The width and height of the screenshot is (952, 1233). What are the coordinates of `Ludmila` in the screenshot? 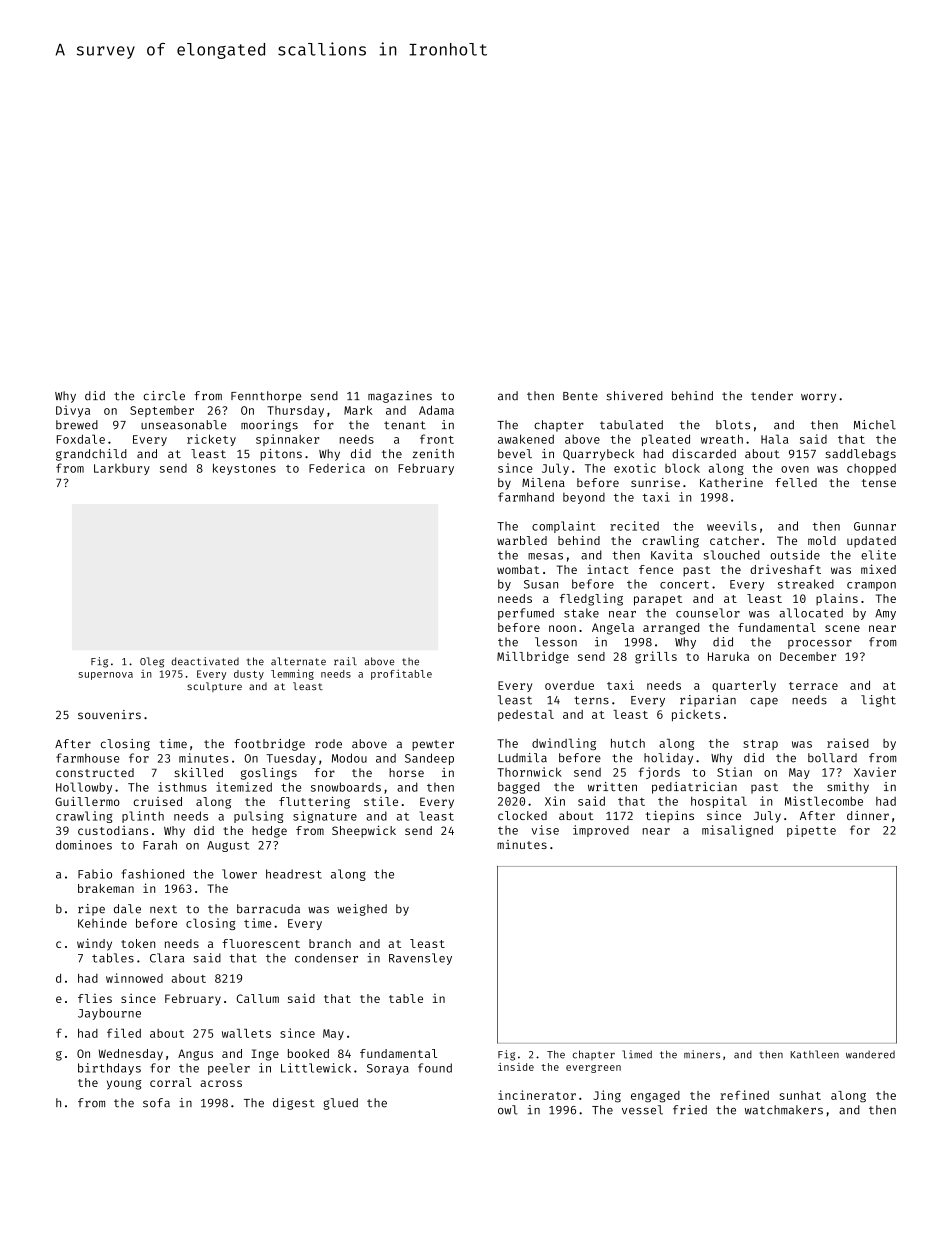 It's located at (522, 758).
